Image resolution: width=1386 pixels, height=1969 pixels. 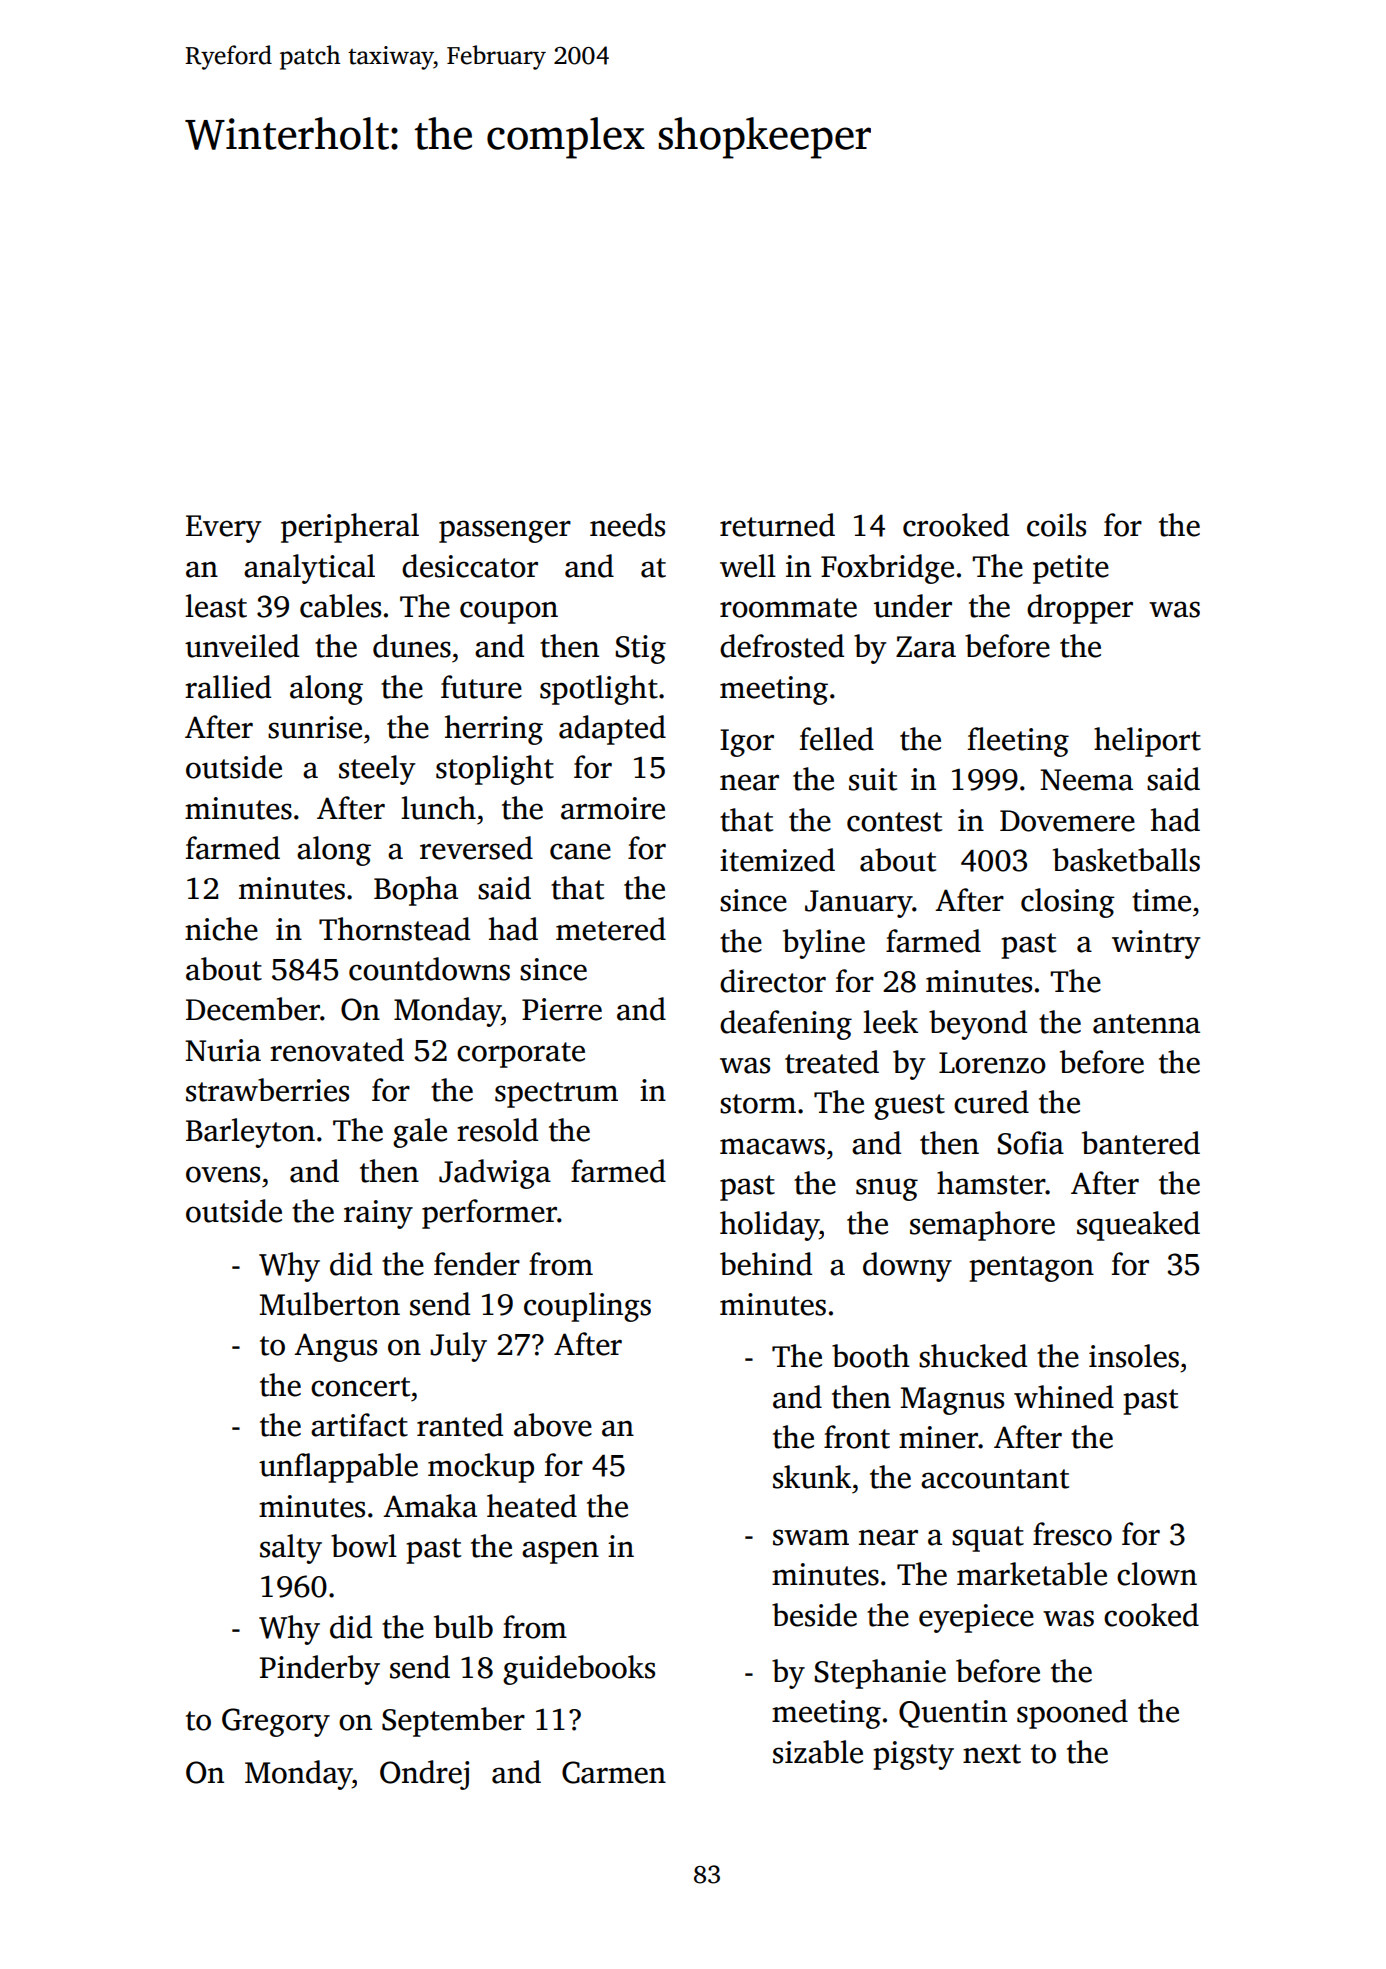 I want to click on countdowns, so click(x=429, y=969).
